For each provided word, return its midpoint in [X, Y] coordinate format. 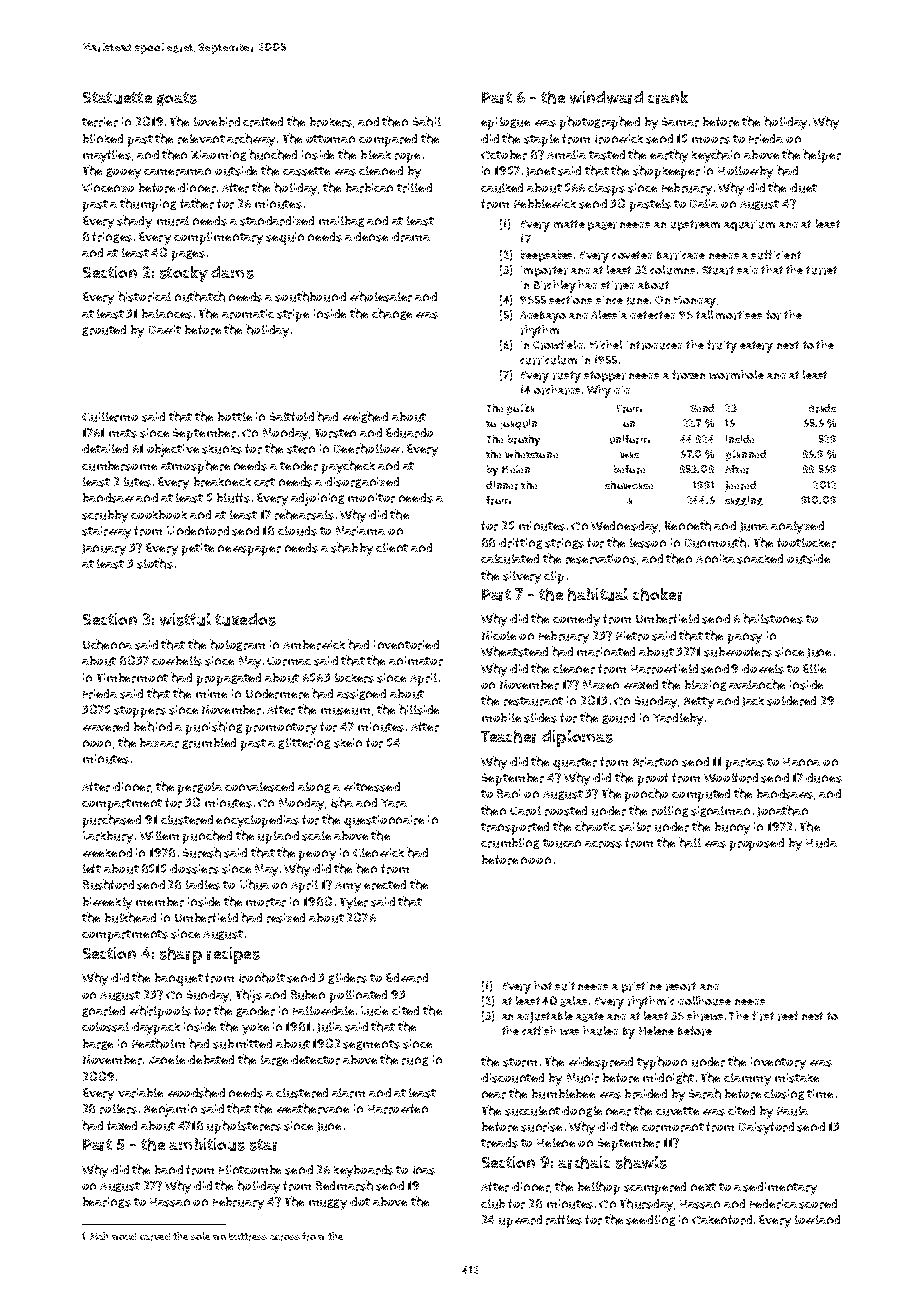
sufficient [776, 255]
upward [520, 1221]
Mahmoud [113, 1236]
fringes [112, 237]
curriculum [548, 360]
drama [411, 237]
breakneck [222, 482]
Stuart [718, 270]
